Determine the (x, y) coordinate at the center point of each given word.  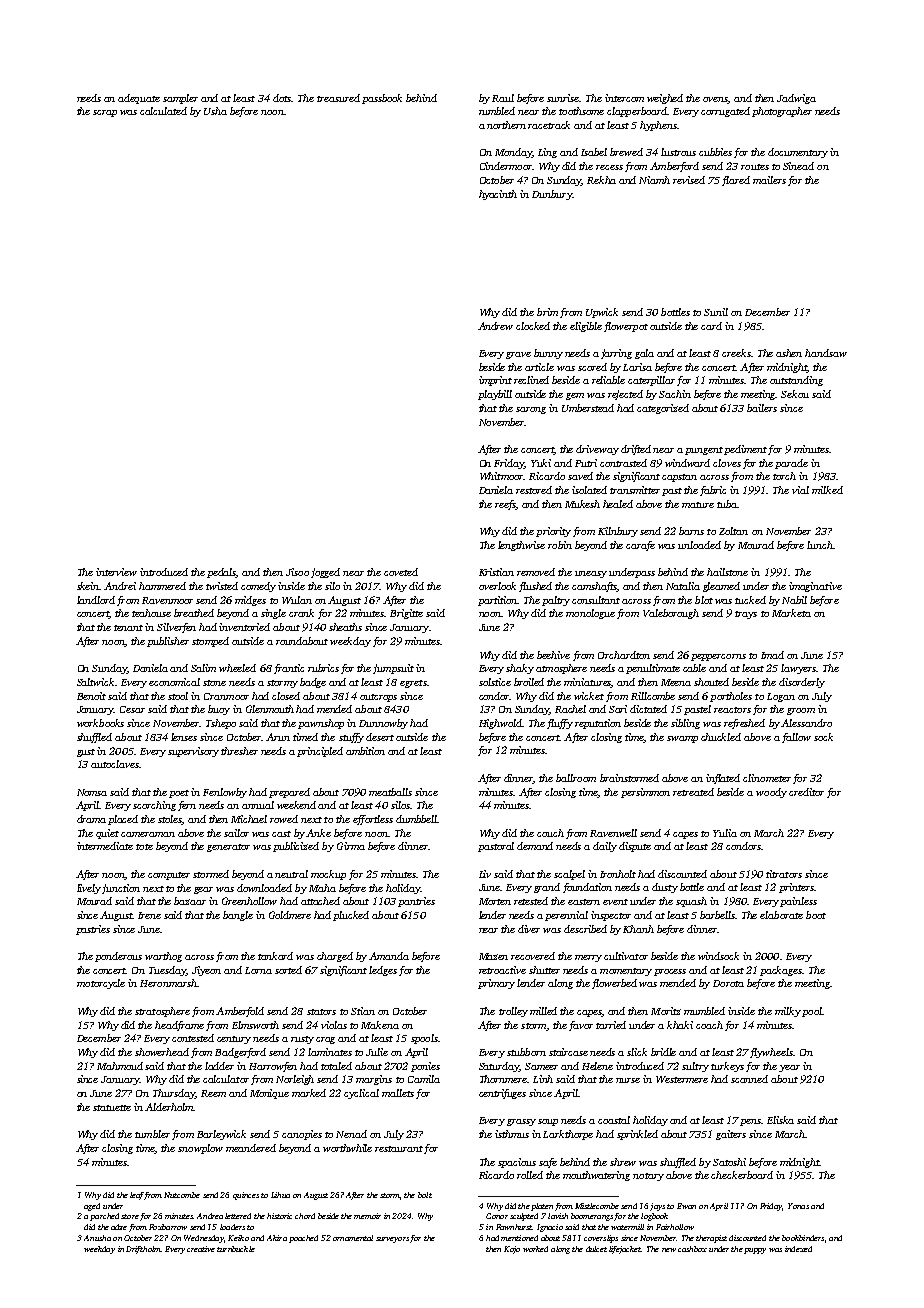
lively (89, 889)
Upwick (602, 313)
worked (535, 1249)
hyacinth (498, 195)
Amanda (389, 956)
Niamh (654, 180)
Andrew (495, 326)
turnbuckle (236, 1249)
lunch (820, 545)
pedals (222, 573)
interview (116, 572)
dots (282, 98)
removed (536, 572)
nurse (628, 1080)
